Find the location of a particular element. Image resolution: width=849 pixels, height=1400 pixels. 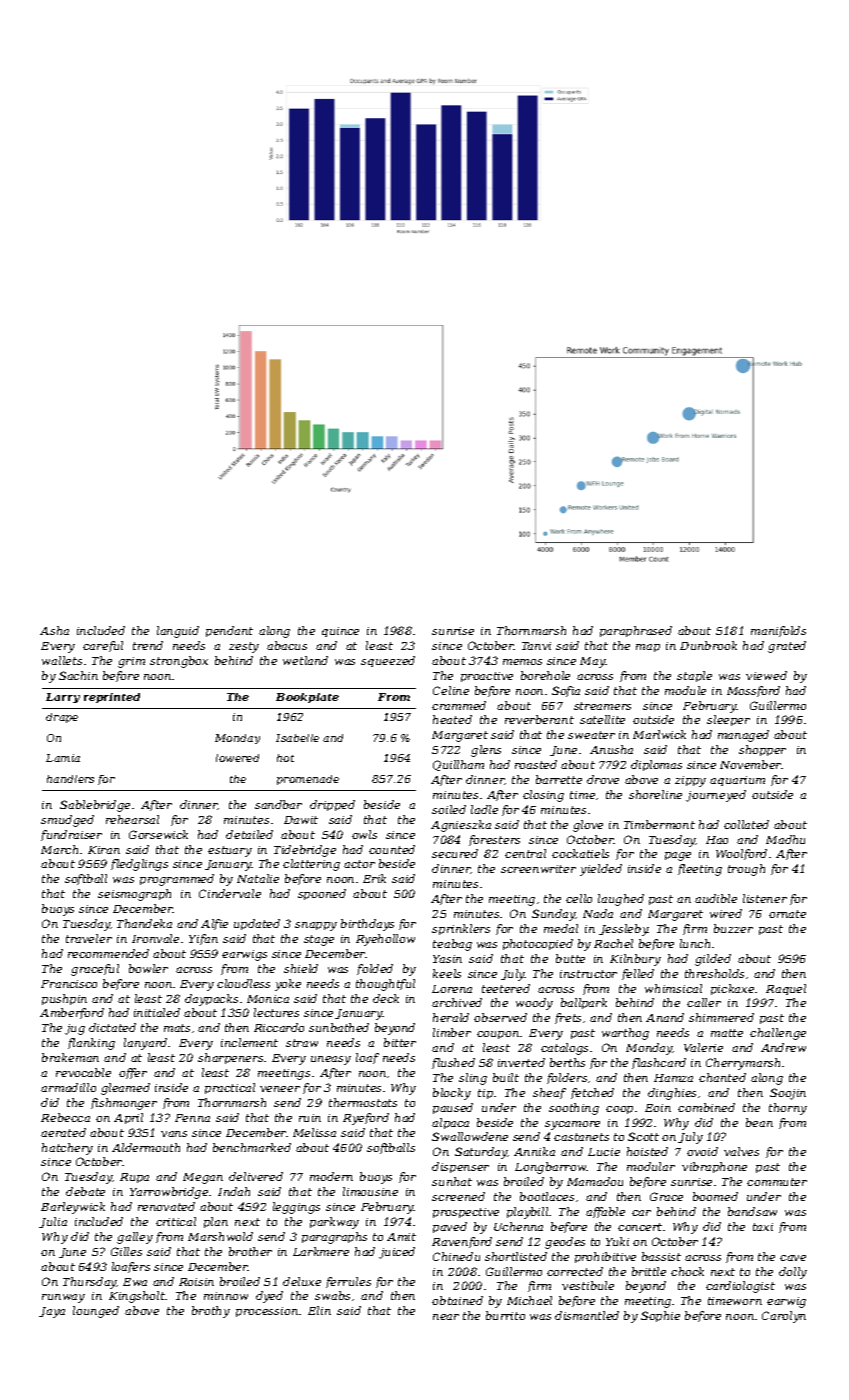

Yarrowbridge is located at coordinates (169, 1193).
